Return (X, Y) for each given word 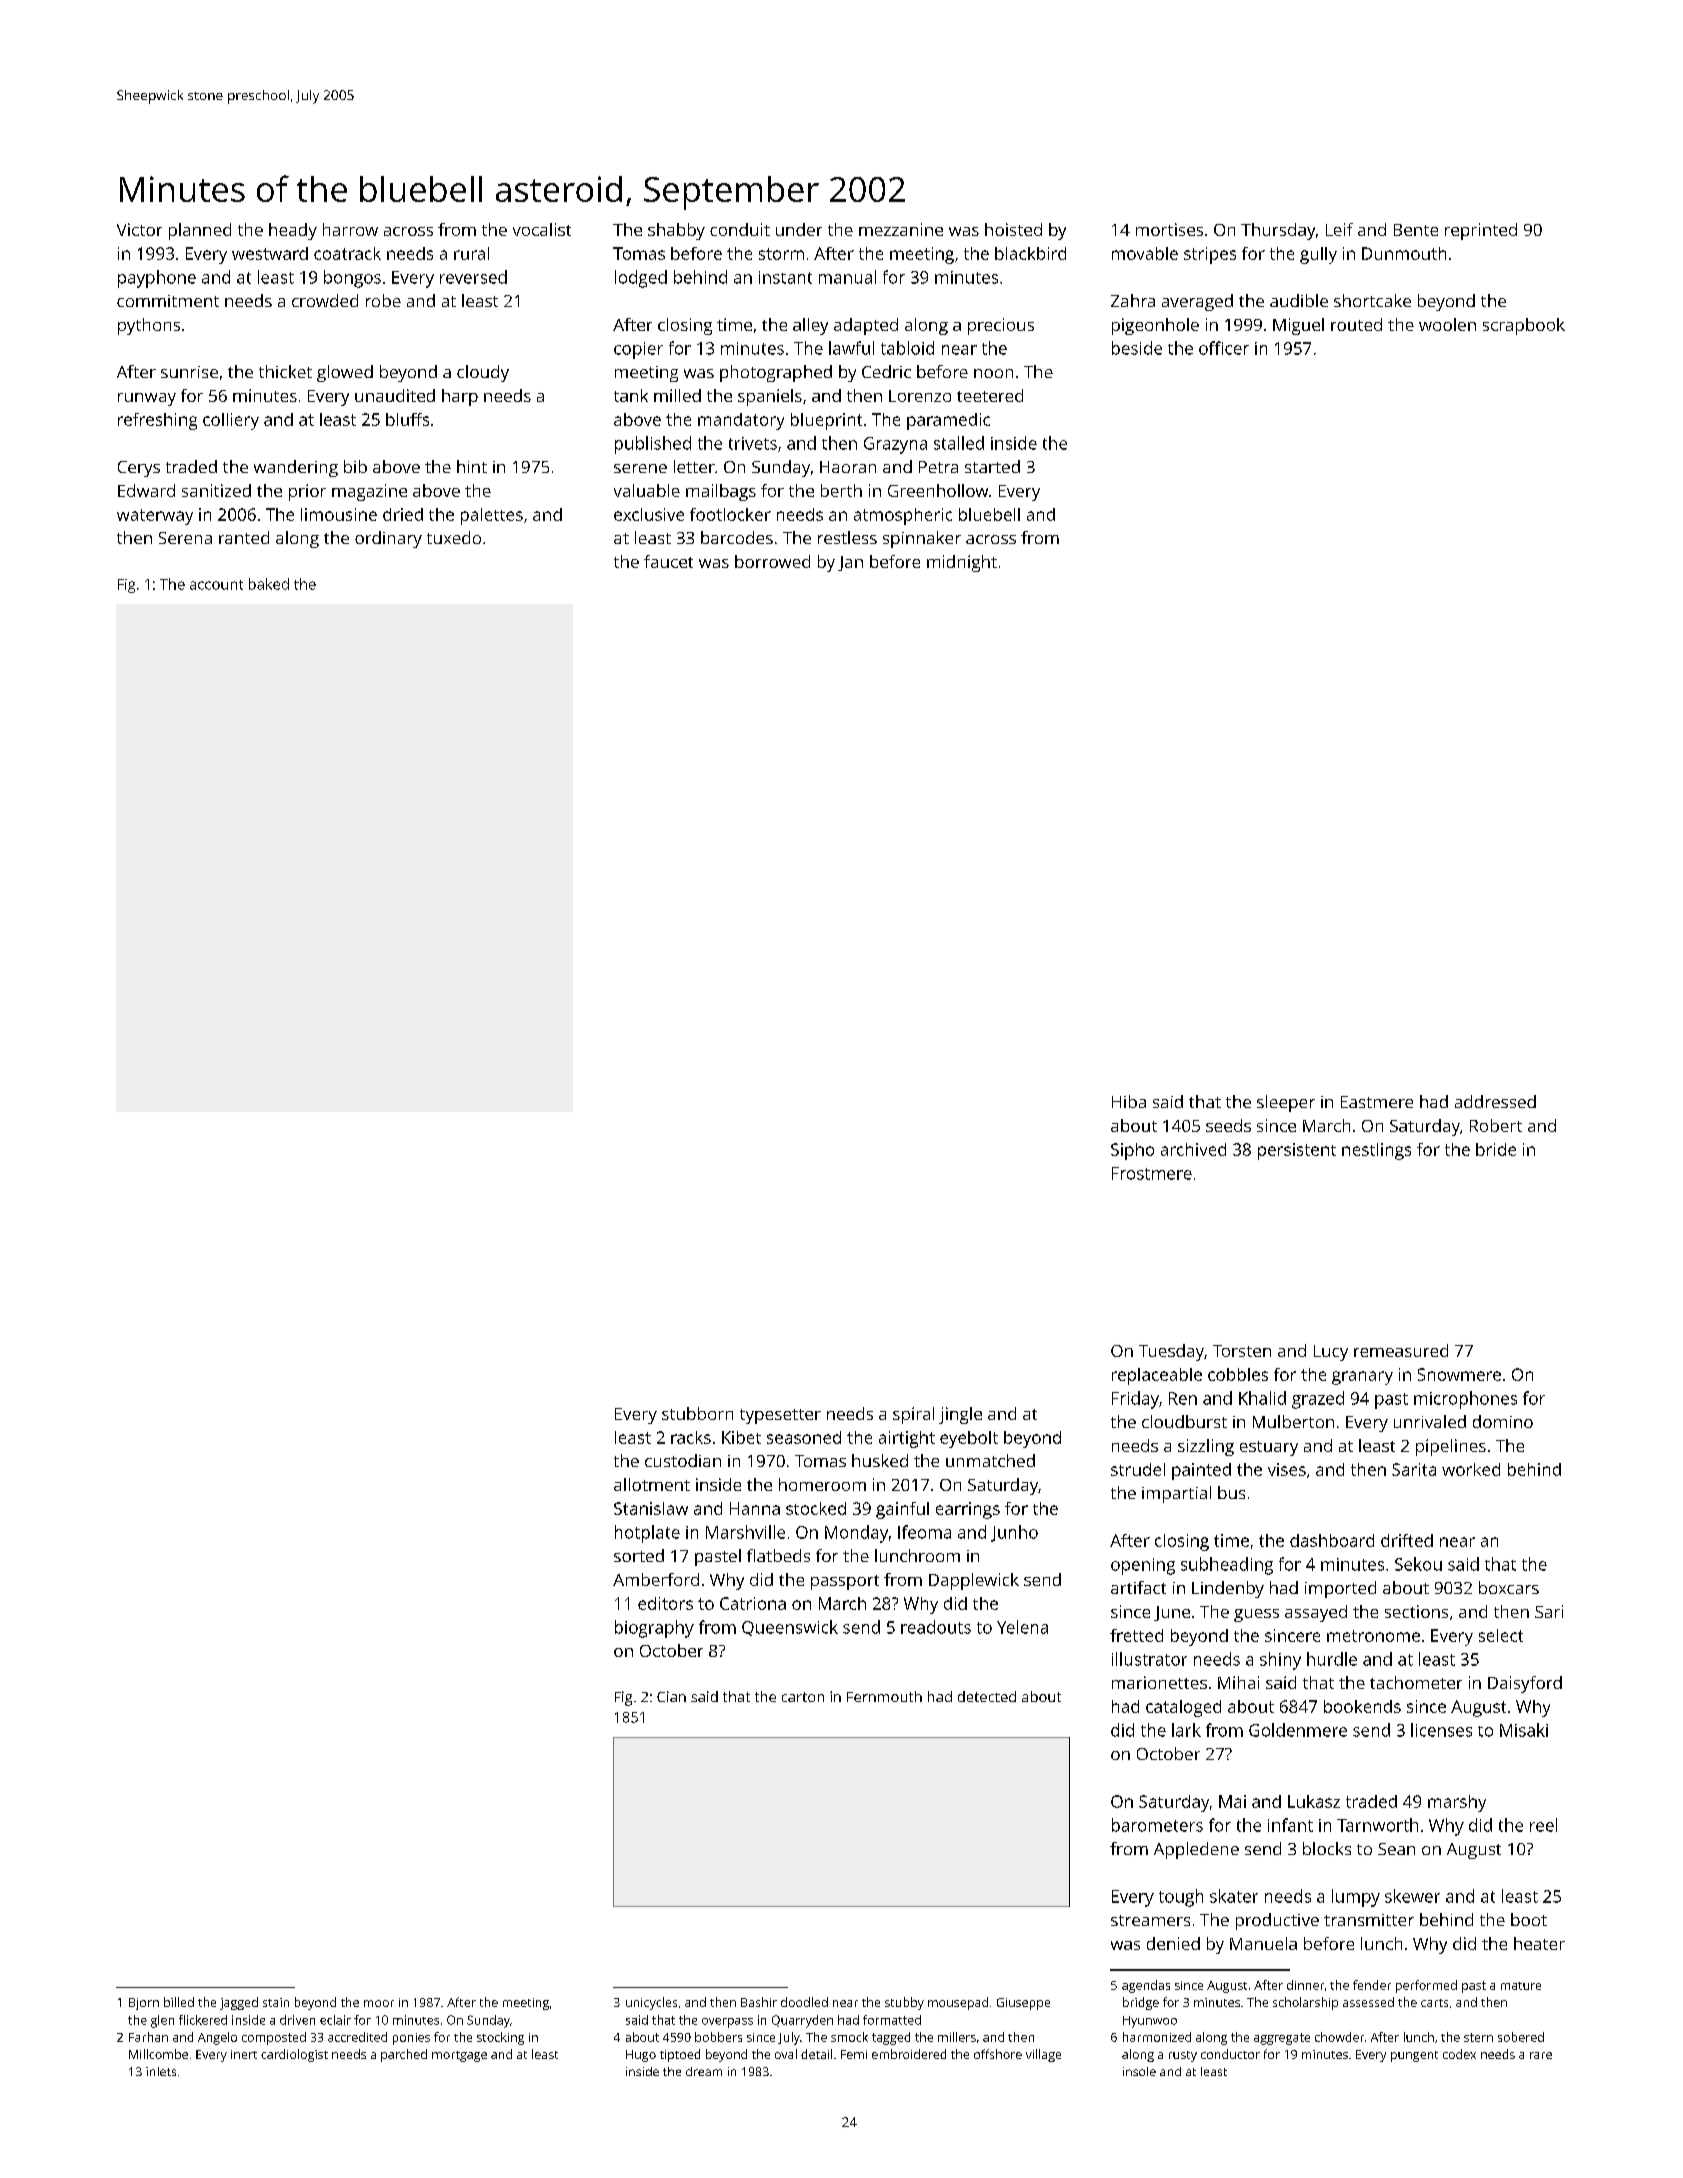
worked (1471, 1469)
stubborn (697, 1413)
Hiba (1129, 1101)
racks (691, 1437)
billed (179, 2002)
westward (270, 253)
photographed (776, 373)
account (216, 585)
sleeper (1286, 1103)
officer (1224, 348)
